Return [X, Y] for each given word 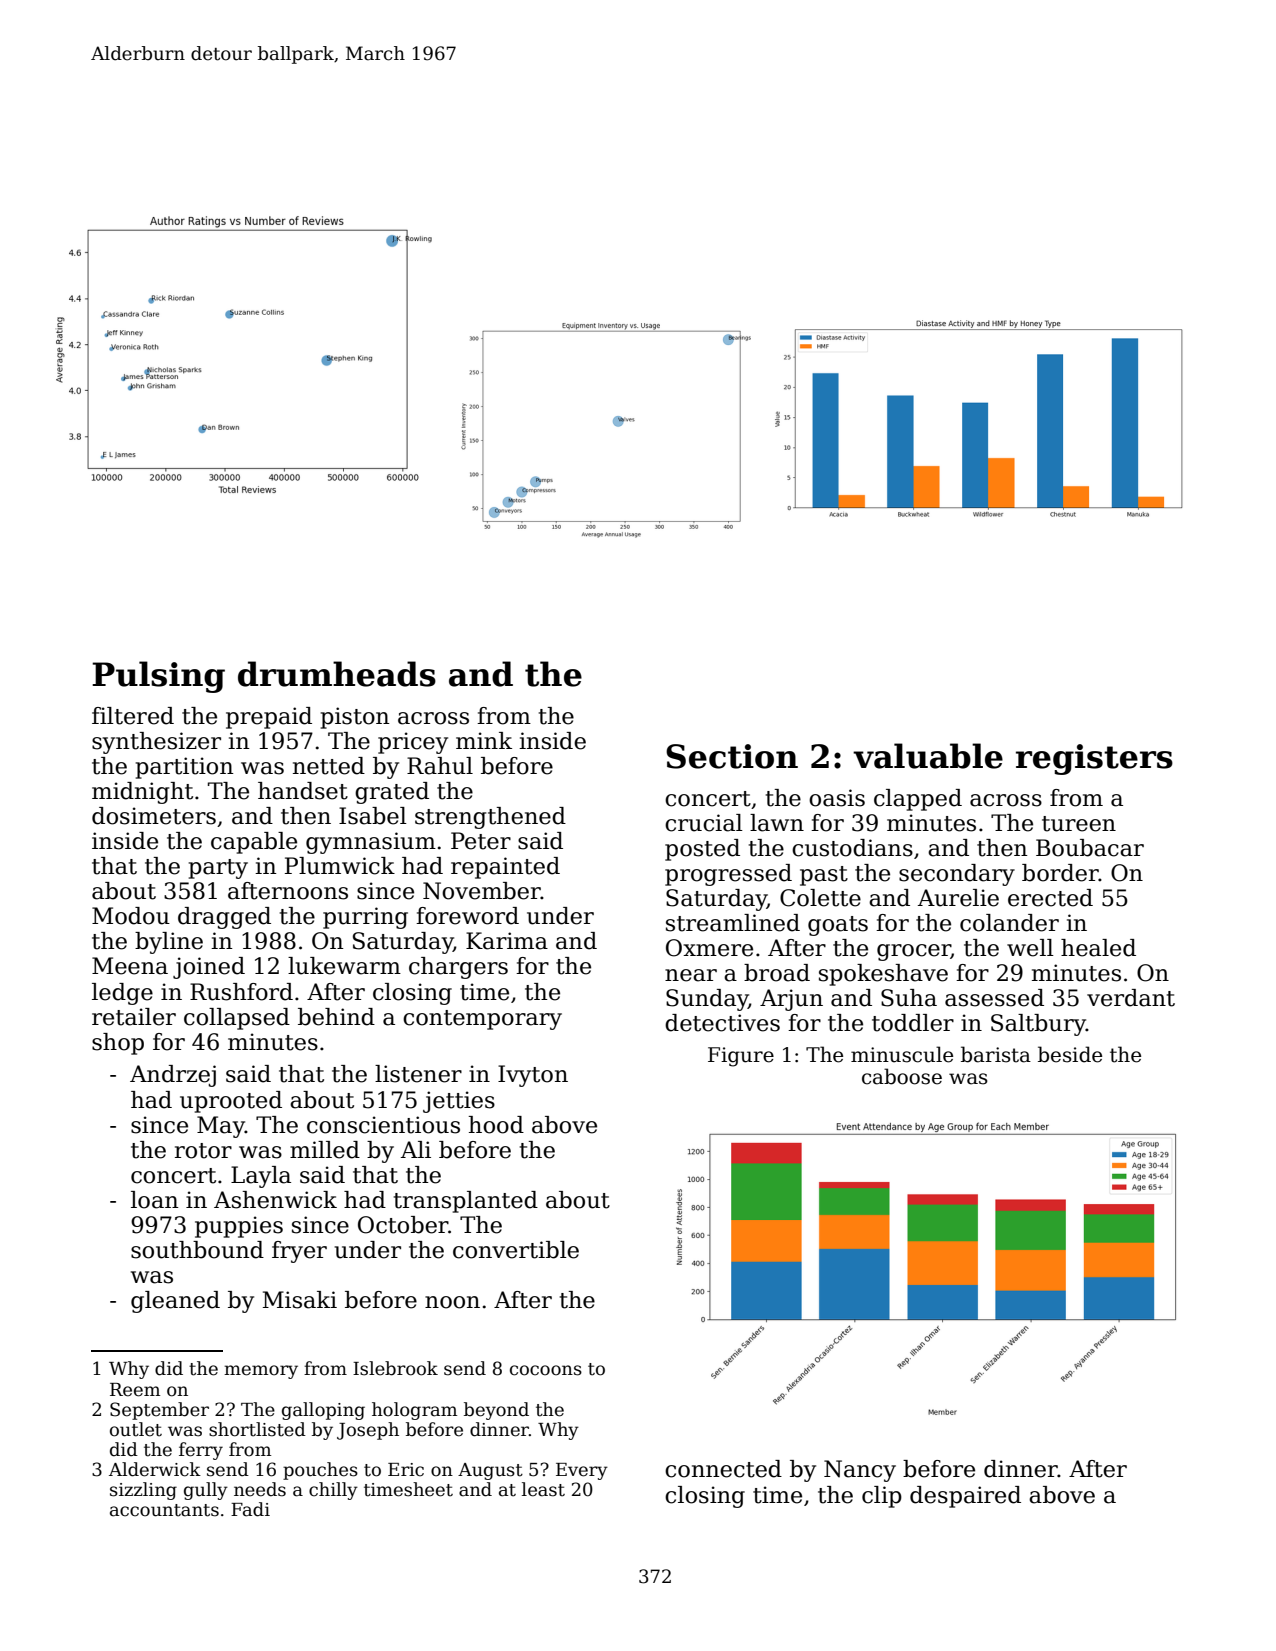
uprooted [231, 1102]
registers [1094, 759]
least [543, 1489]
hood [496, 1125]
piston [355, 718]
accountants [164, 1510]
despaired [965, 1497]
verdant [1131, 998]
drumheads [337, 674]
